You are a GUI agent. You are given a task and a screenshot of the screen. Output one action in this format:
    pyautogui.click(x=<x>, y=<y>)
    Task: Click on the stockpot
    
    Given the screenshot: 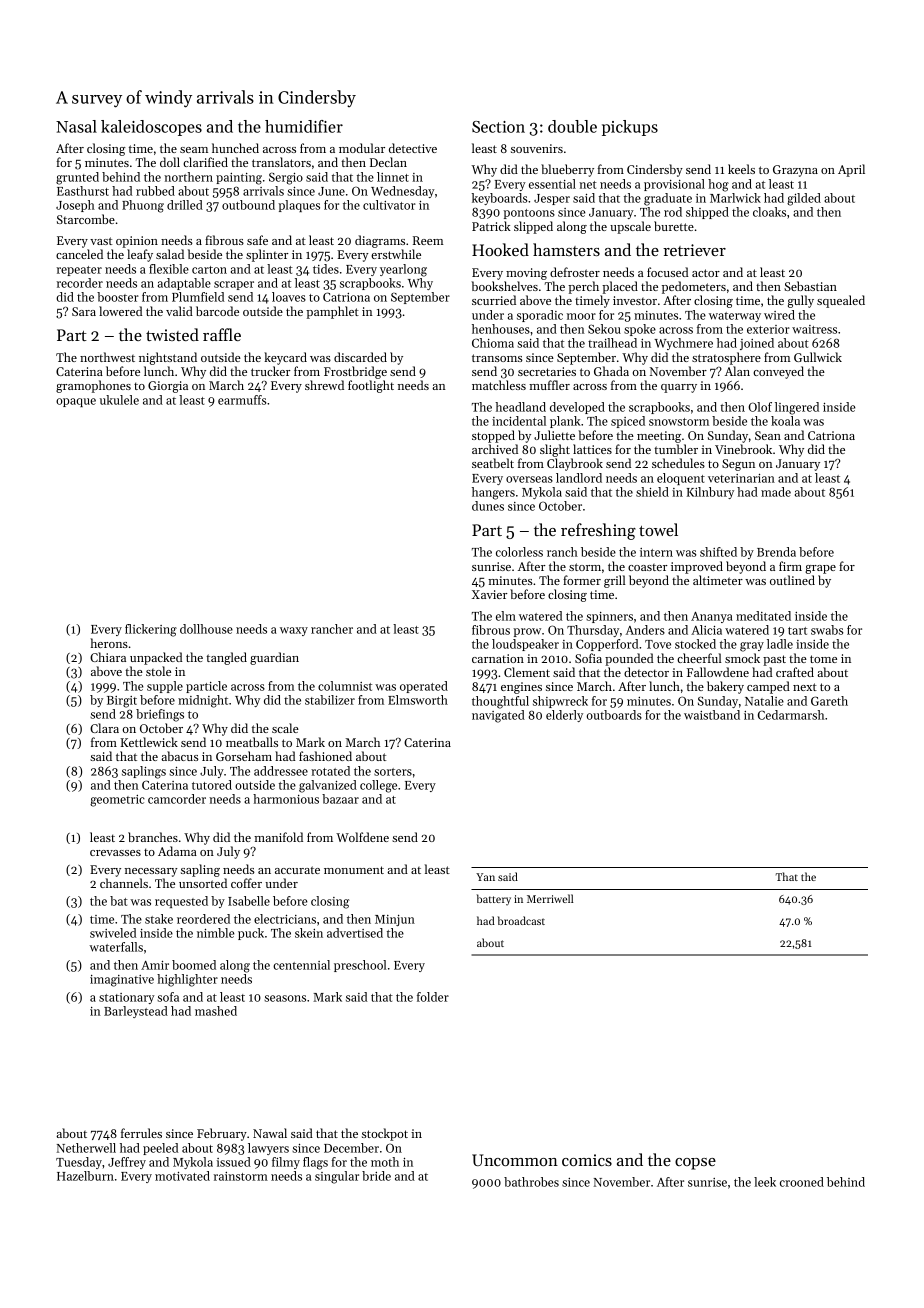 What is the action you would take?
    pyautogui.click(x=385, y=1134)
